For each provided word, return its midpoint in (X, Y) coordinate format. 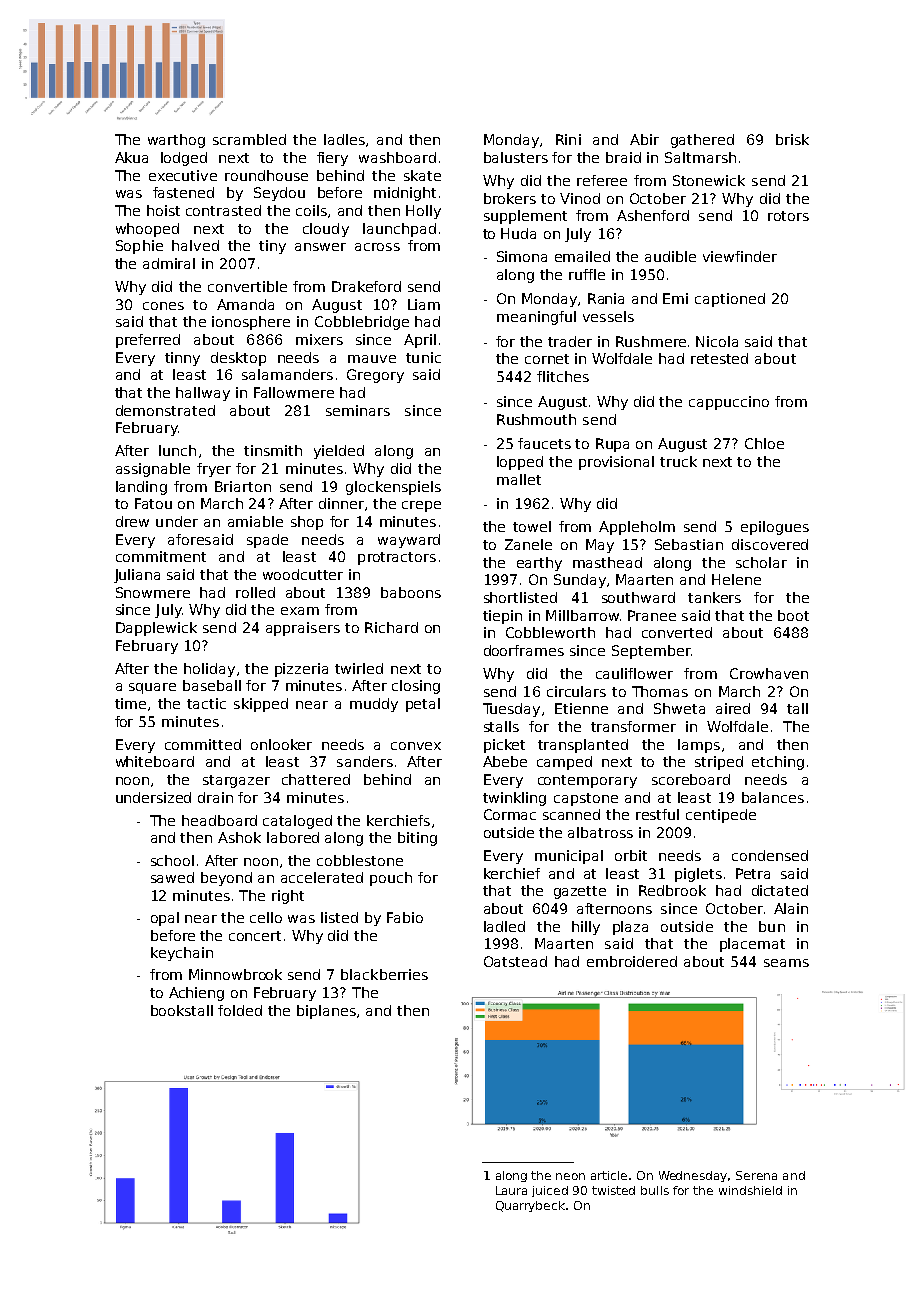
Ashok (239, 837)
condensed (770, 855)
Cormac (510, 814)
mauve (372, 359)
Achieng (196, 994)
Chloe (764, 443)
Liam (424, 304)
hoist (163, 210)
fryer (214, 470)
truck (678, 461)
